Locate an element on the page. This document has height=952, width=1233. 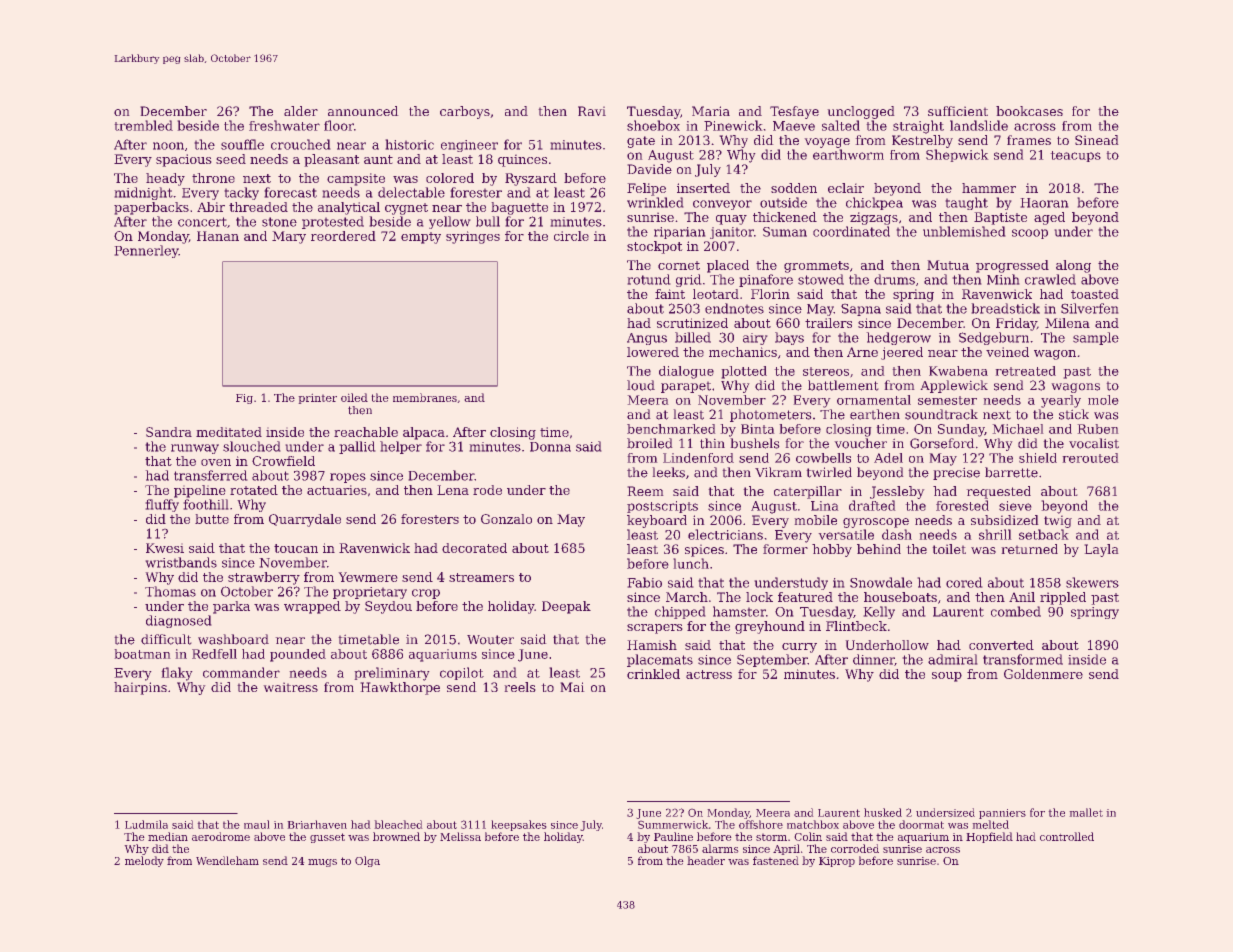
plotted is located at coordinates (744, 372).
